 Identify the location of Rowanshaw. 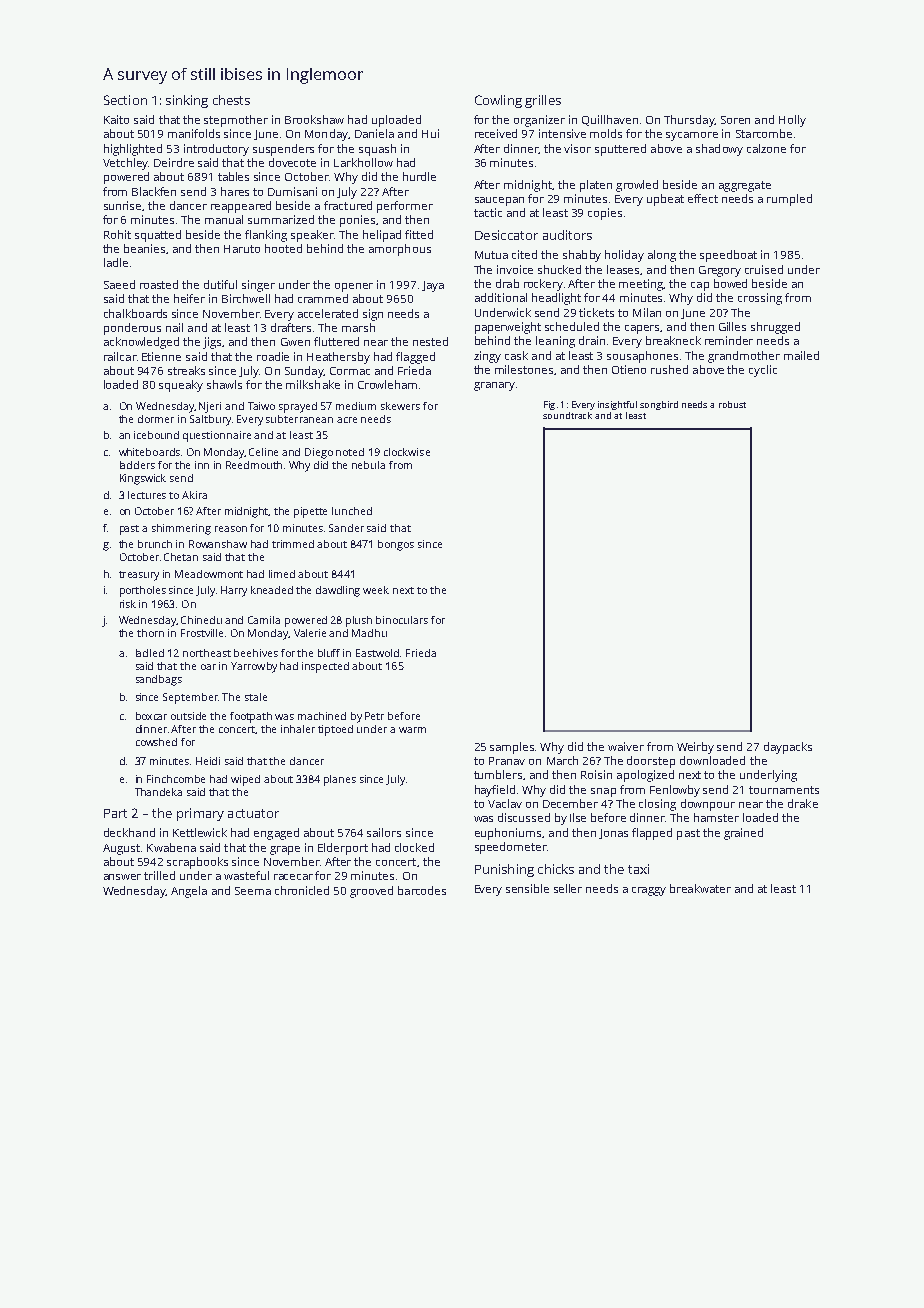
(218, 544).
